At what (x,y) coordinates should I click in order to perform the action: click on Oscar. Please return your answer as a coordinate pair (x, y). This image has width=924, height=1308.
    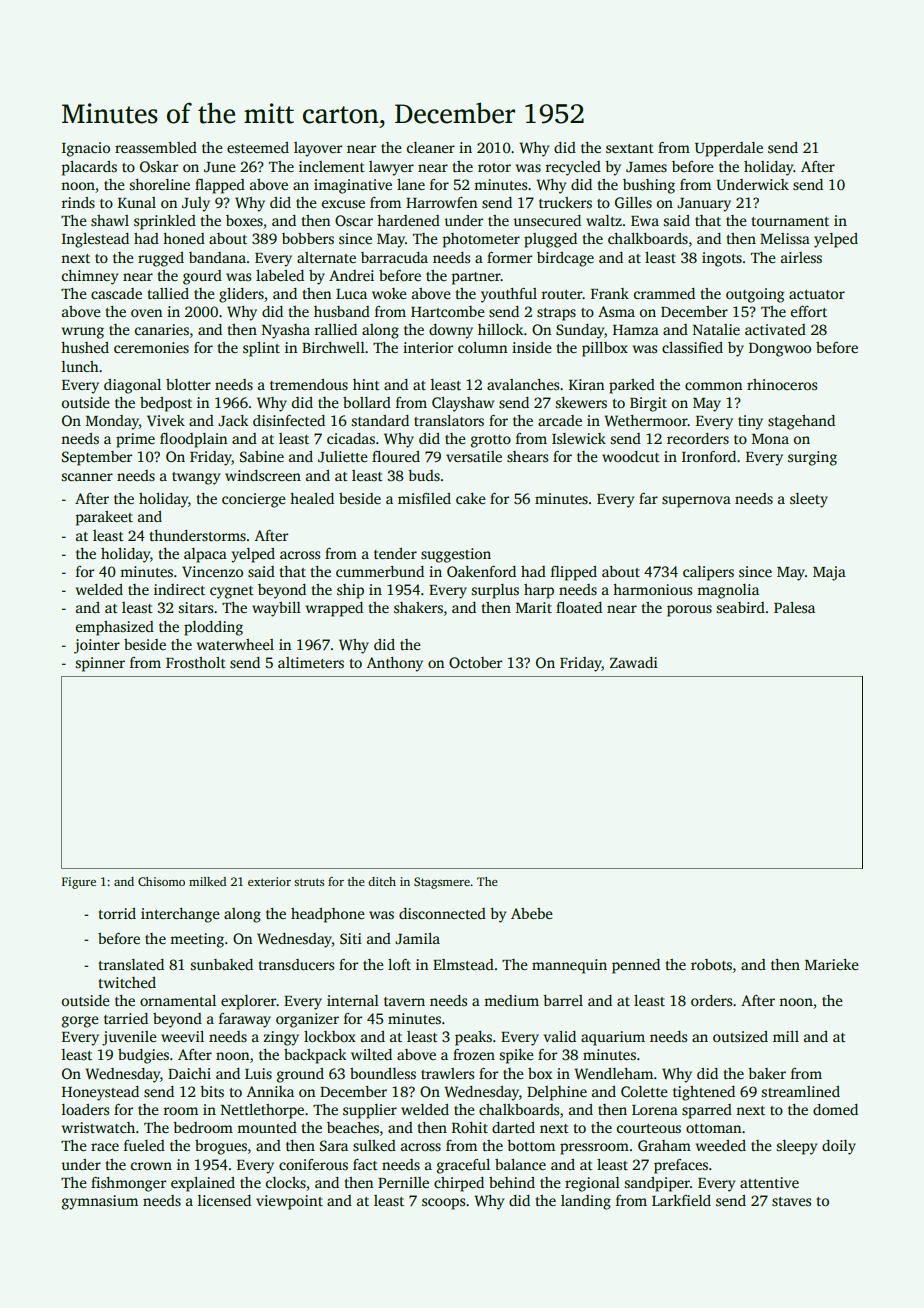
    Looking at the image, I should click on (354, 220).
